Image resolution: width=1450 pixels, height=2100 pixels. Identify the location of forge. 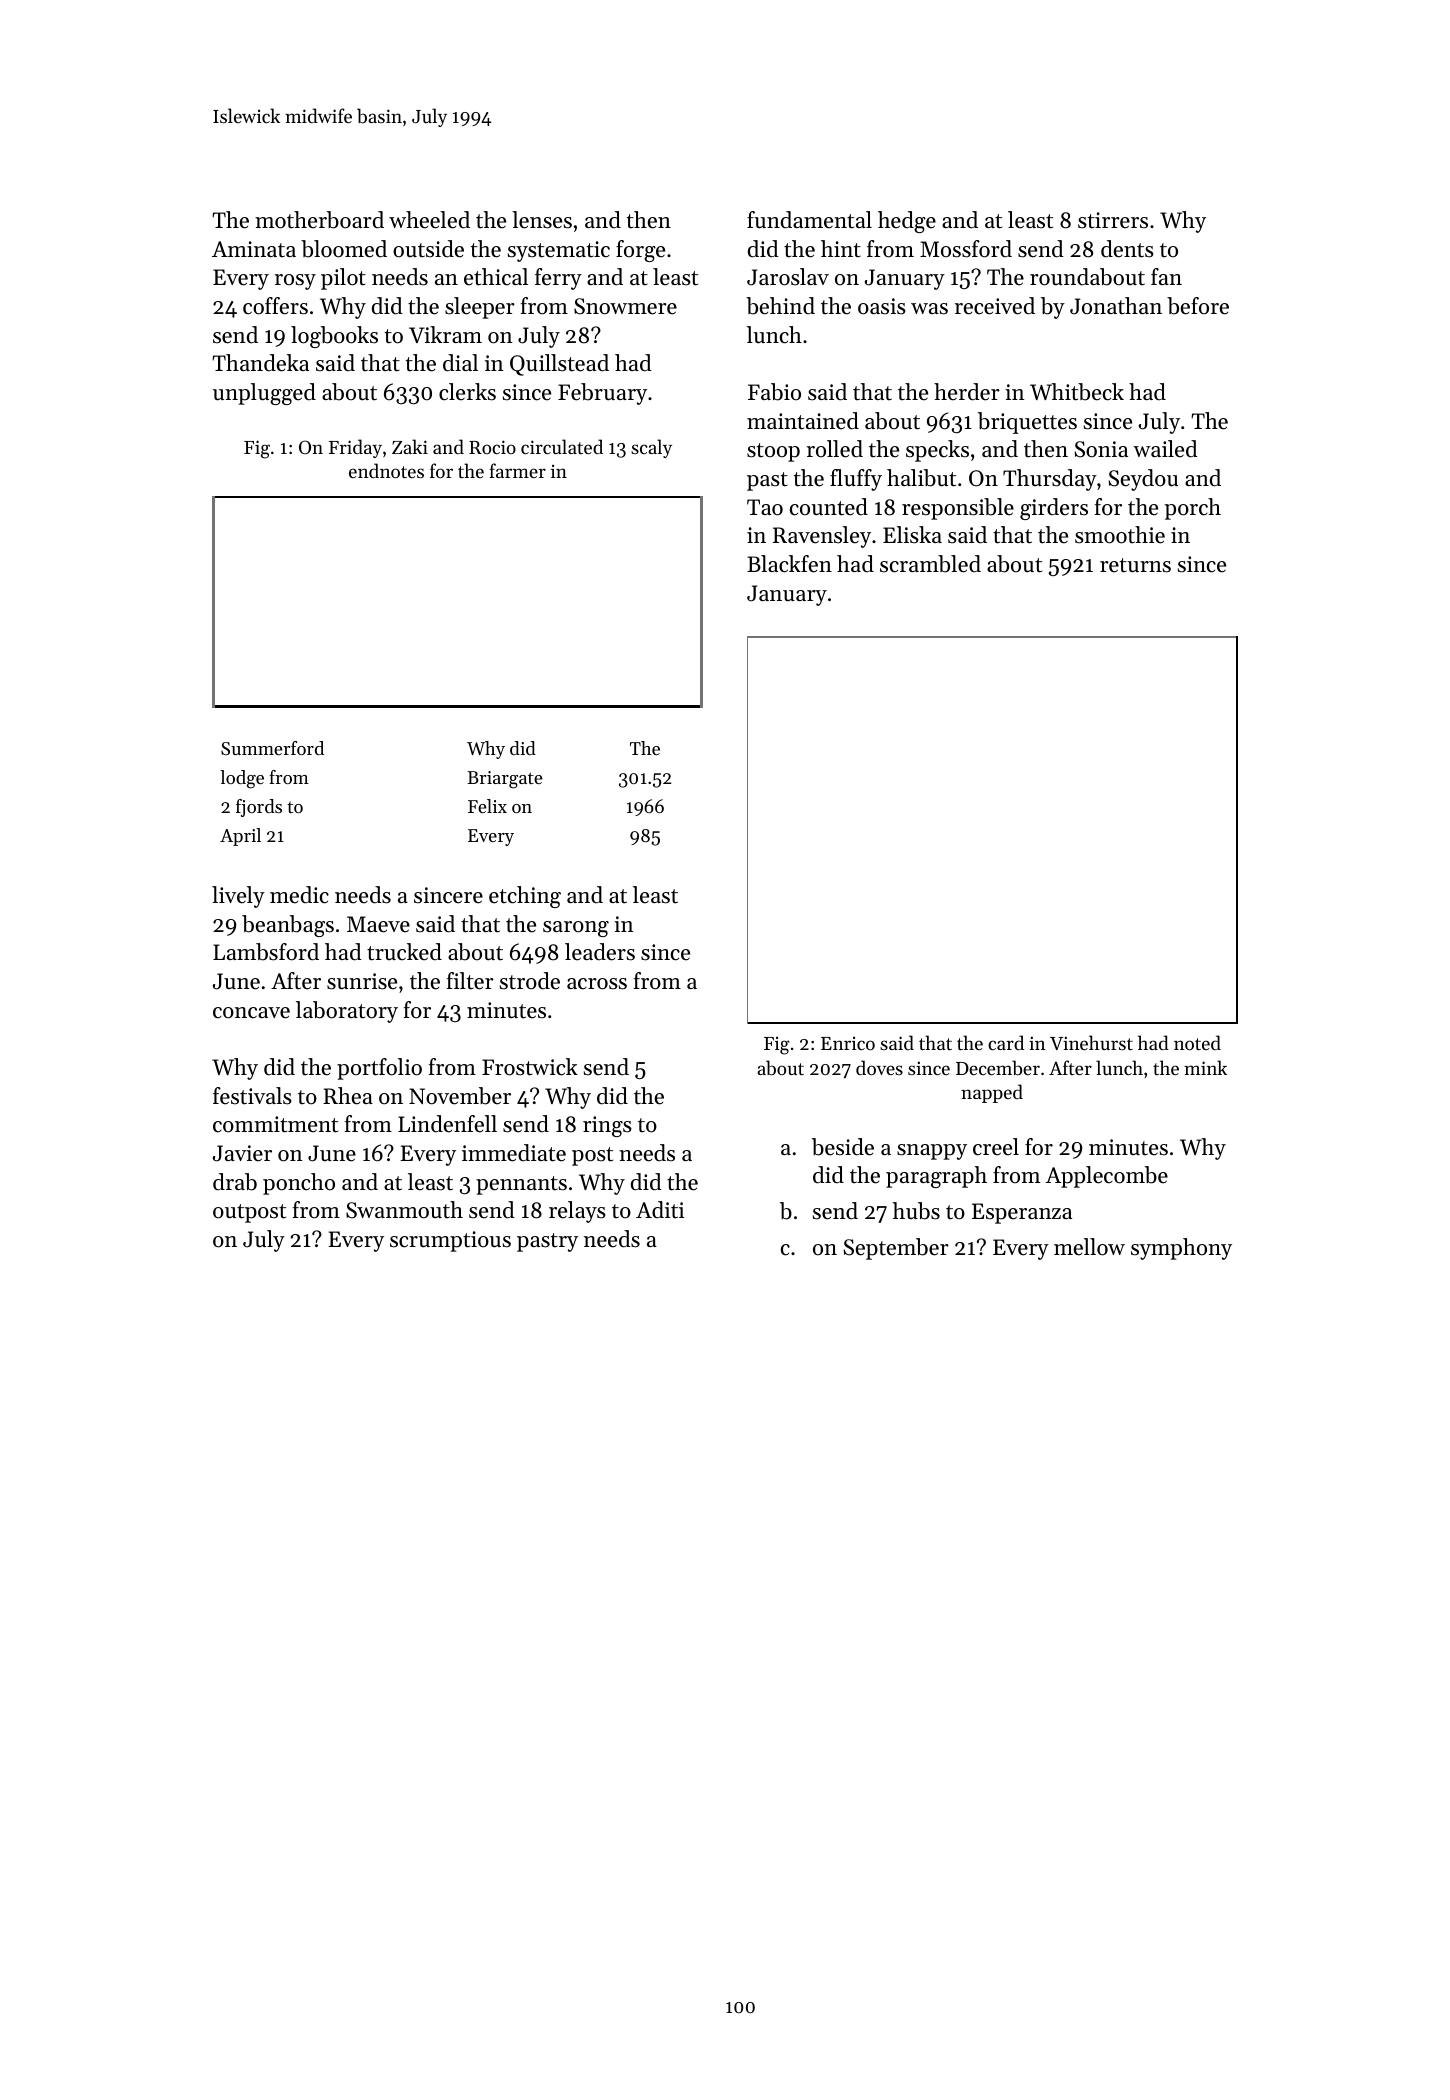
(640, 251).
